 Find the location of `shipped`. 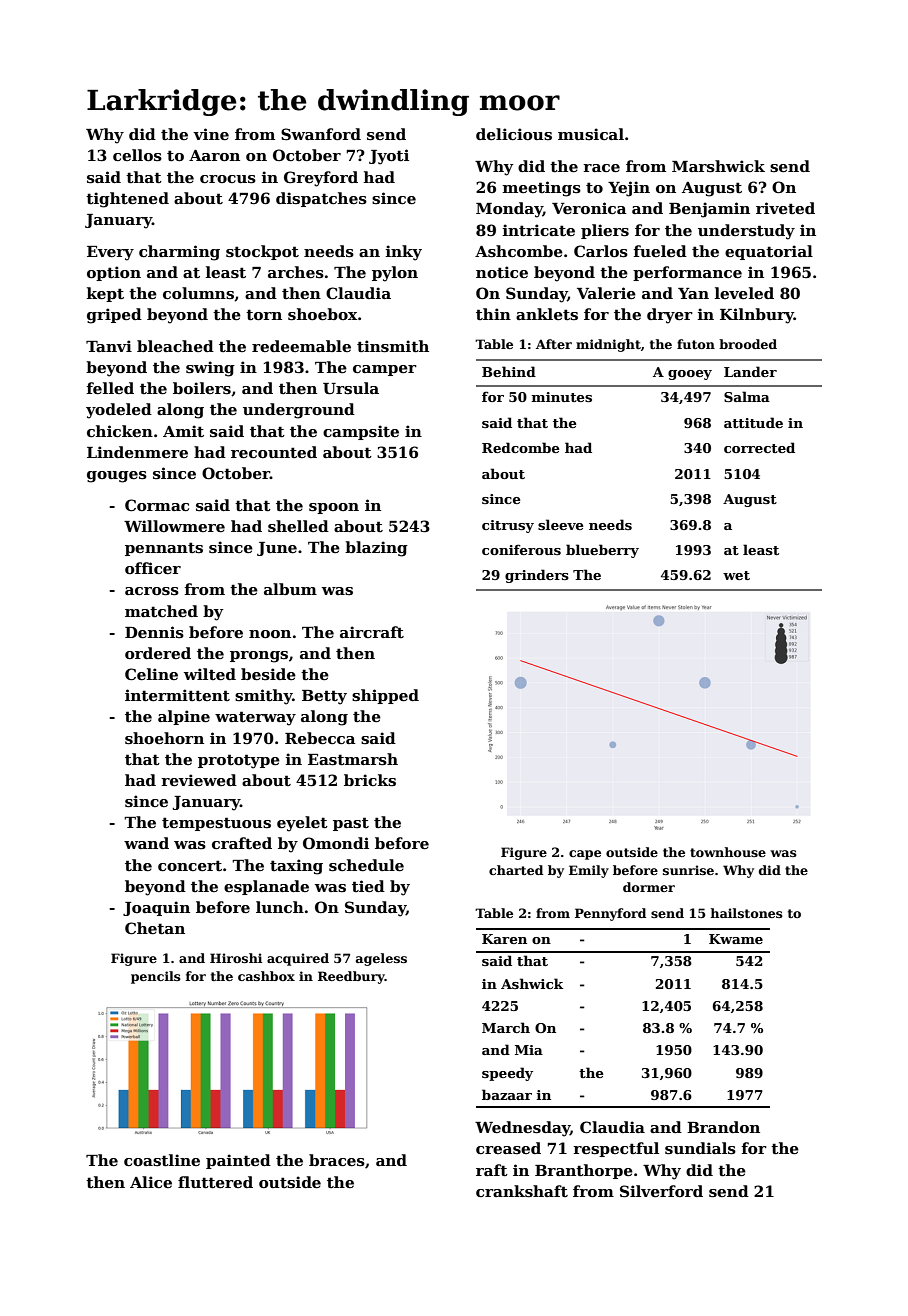

shipped is located at coordinates (385, 696).
